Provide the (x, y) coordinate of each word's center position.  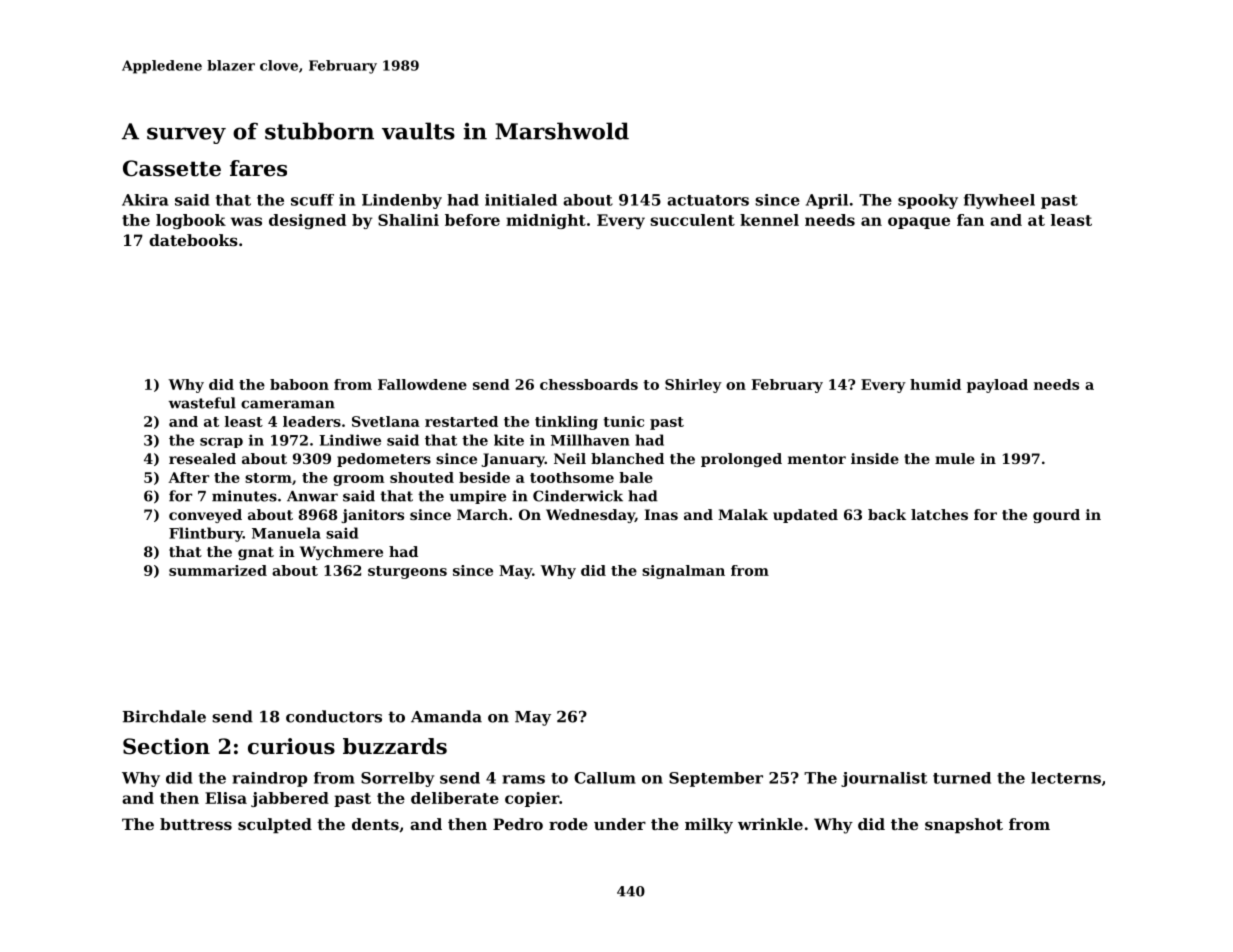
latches (939, 514)
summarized (218, 570)
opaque (919, 223)
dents (375, 824)
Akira (145, 200)
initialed (521, 200)
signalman (683, 572)
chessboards (589, 384)
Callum (605, 778)
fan (970, 220)
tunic (623, 421)
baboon (299, 384)
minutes (244, 496)
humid (935, 384)
